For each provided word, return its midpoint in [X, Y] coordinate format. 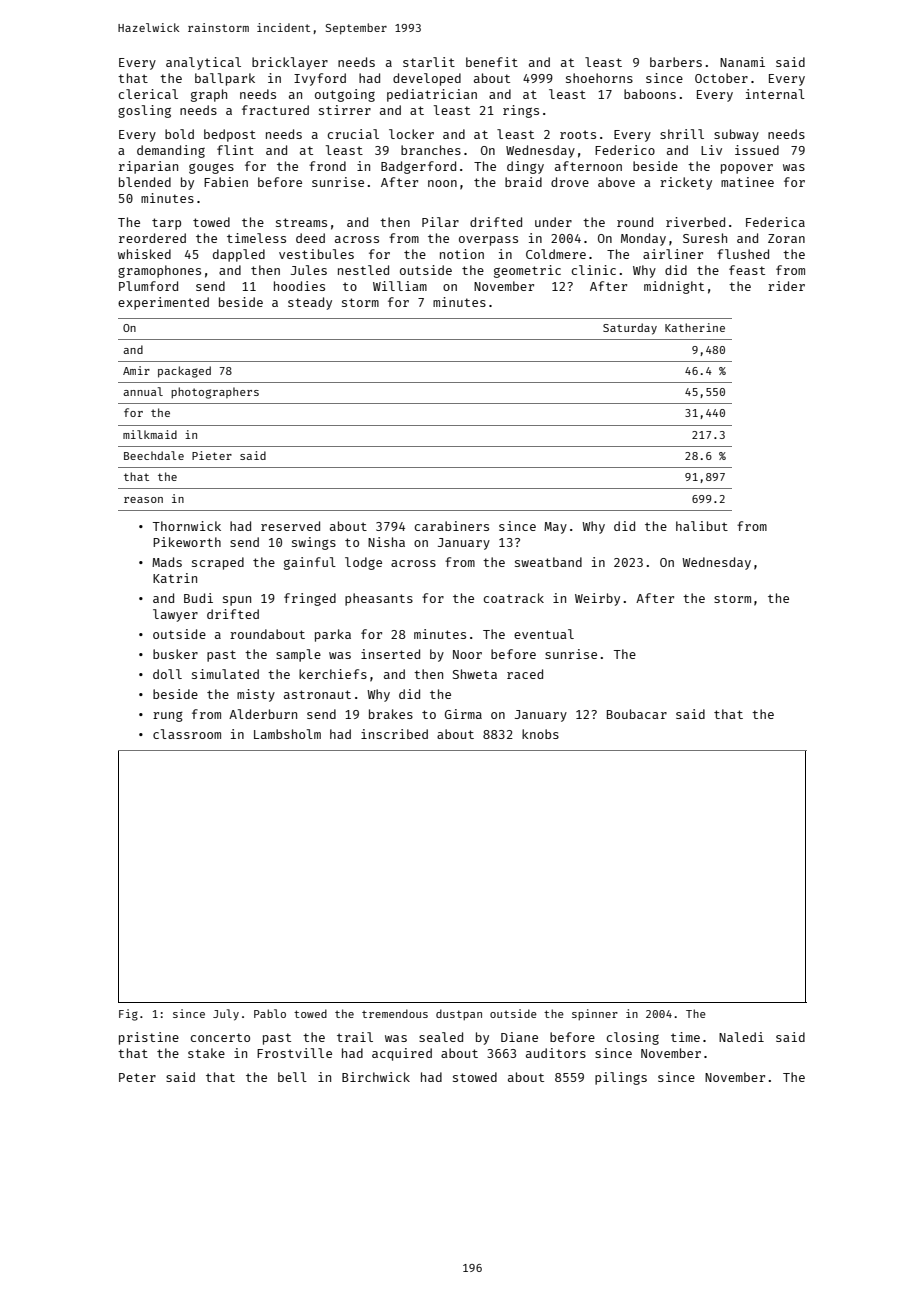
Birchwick [376, 1077]
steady [310, 303]
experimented [163, 303]
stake [206, 1053]
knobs [540, 734]
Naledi [741, 1037]
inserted [390, 654]
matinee [747, 182]
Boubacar [637, 714]
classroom [187, 734]
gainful [310, 563]
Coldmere [556, 254]
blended [145, 182]
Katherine [695, 327]
